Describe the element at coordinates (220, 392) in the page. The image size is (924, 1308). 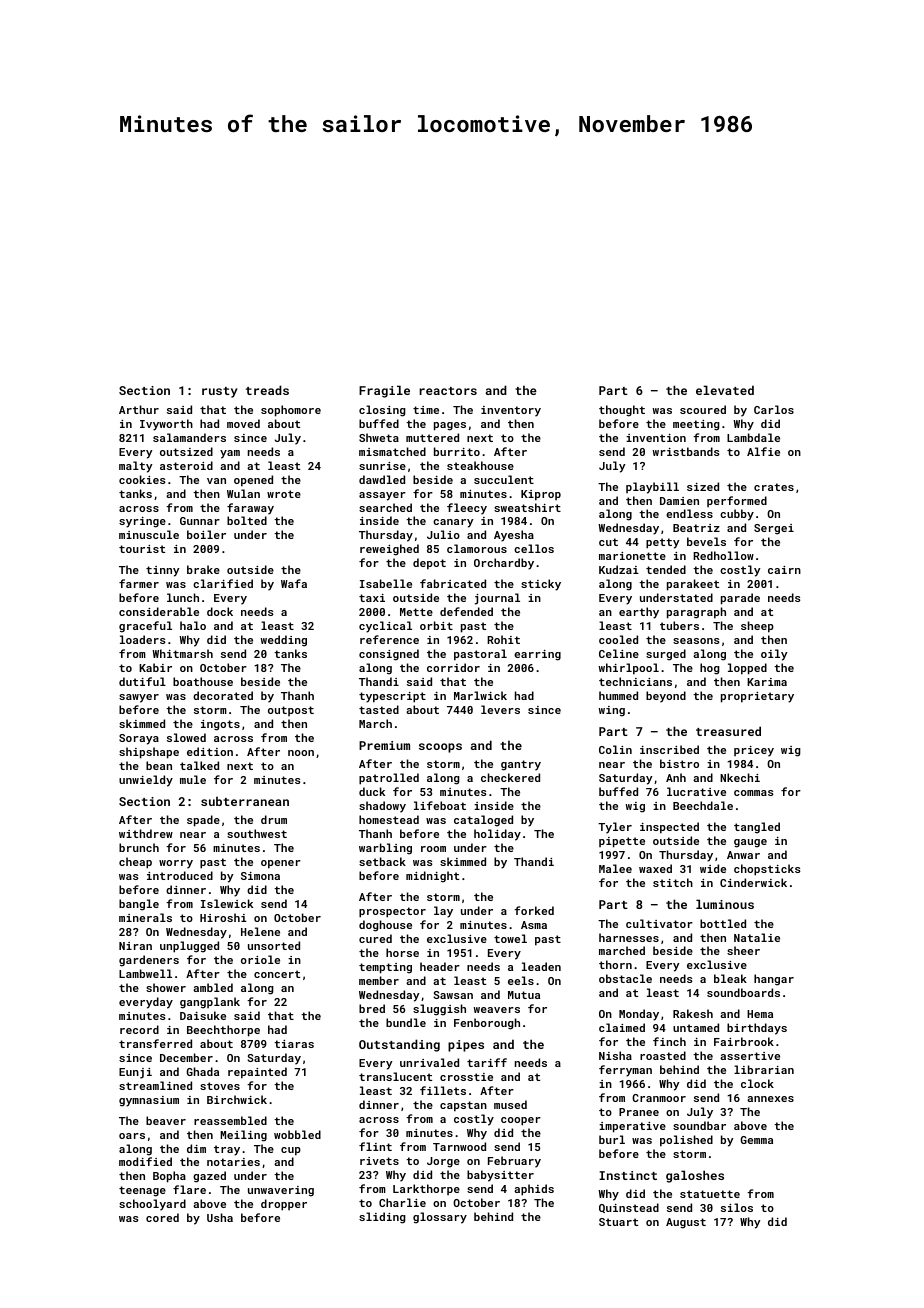
I see `rusty` at that location.
